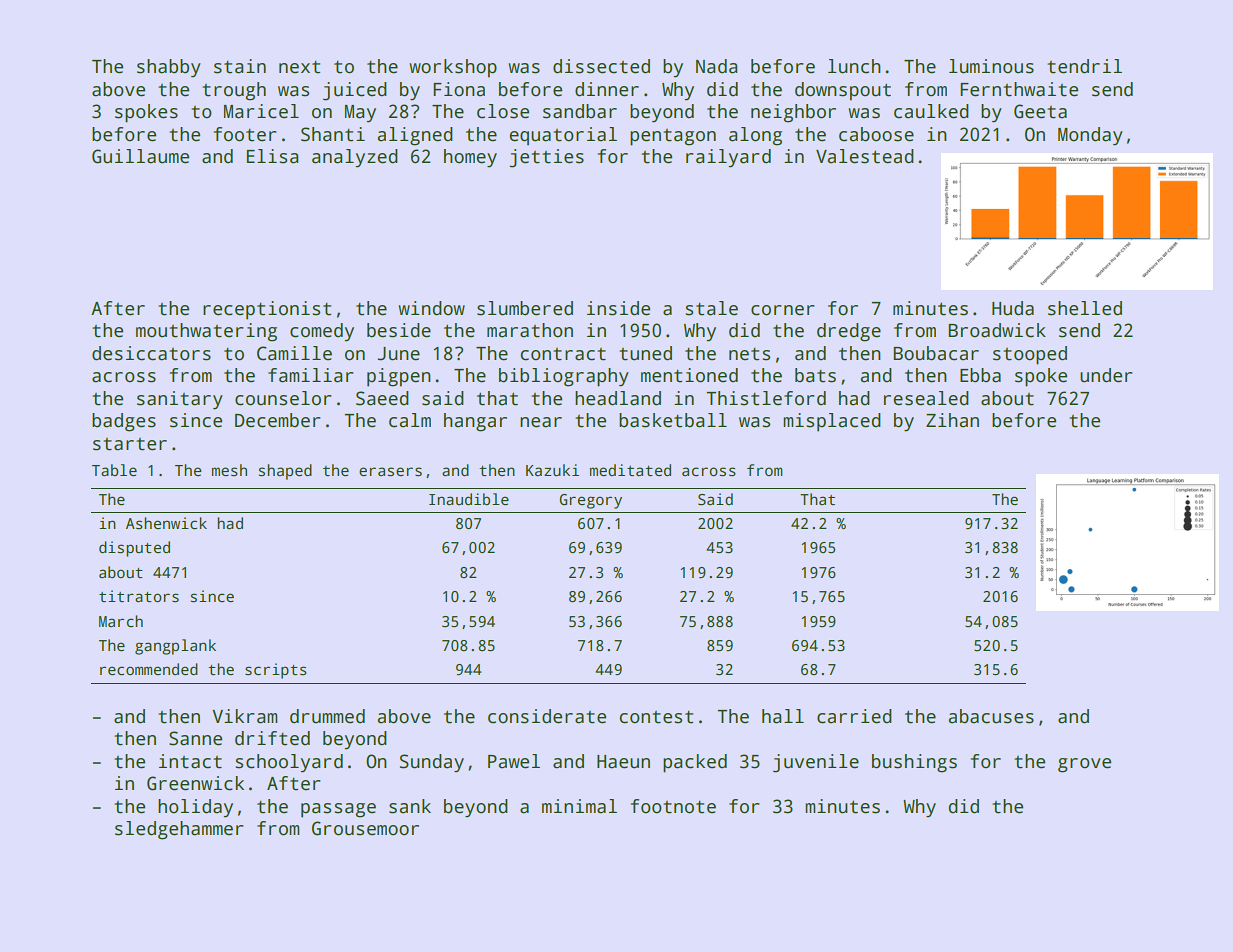 Image resolution: width=1233 pixels, height=952 pixels. I want to click on Table, so click(114, 470).
